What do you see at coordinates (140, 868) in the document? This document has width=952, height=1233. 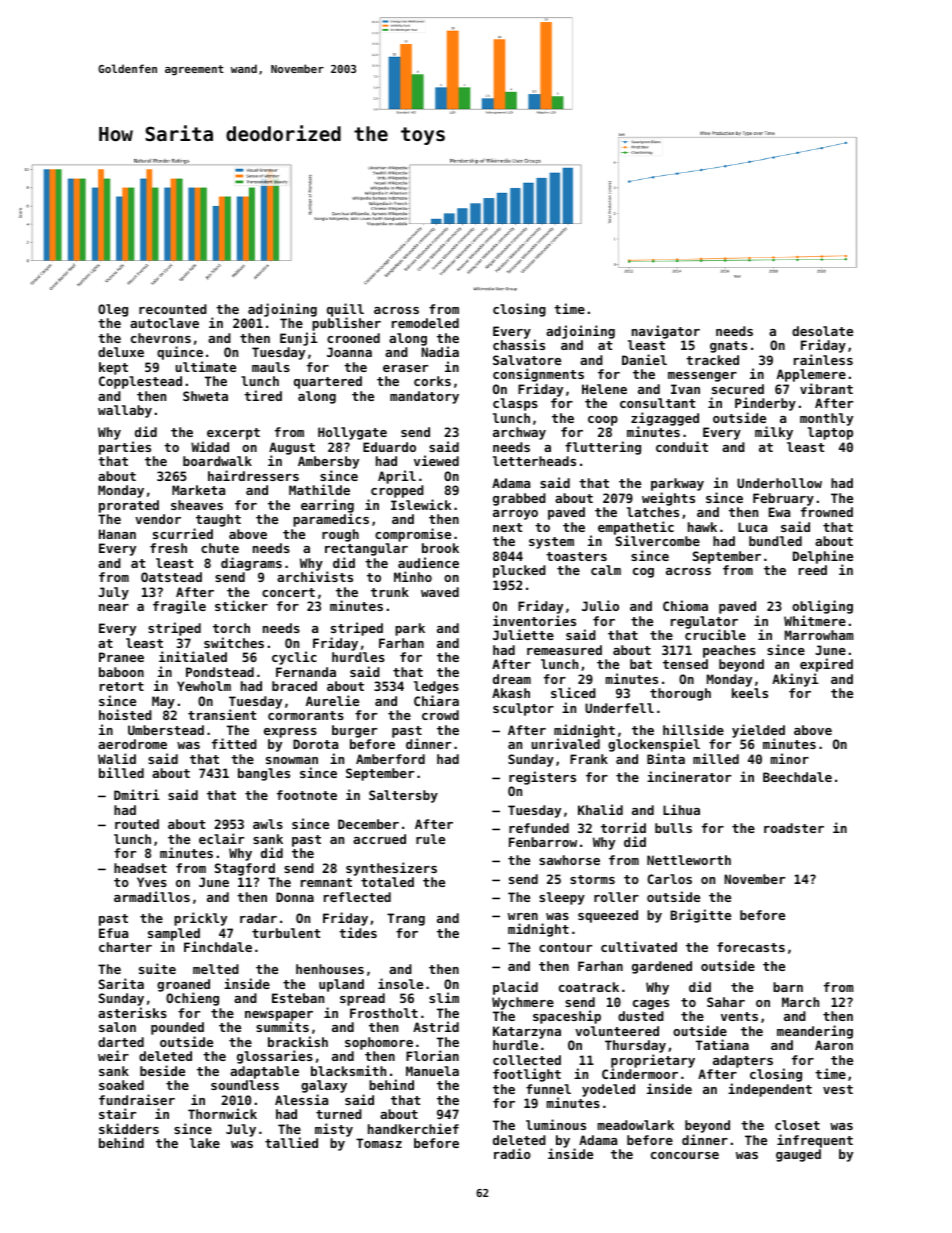 I see `headset` at bounding box center [140, 868].
